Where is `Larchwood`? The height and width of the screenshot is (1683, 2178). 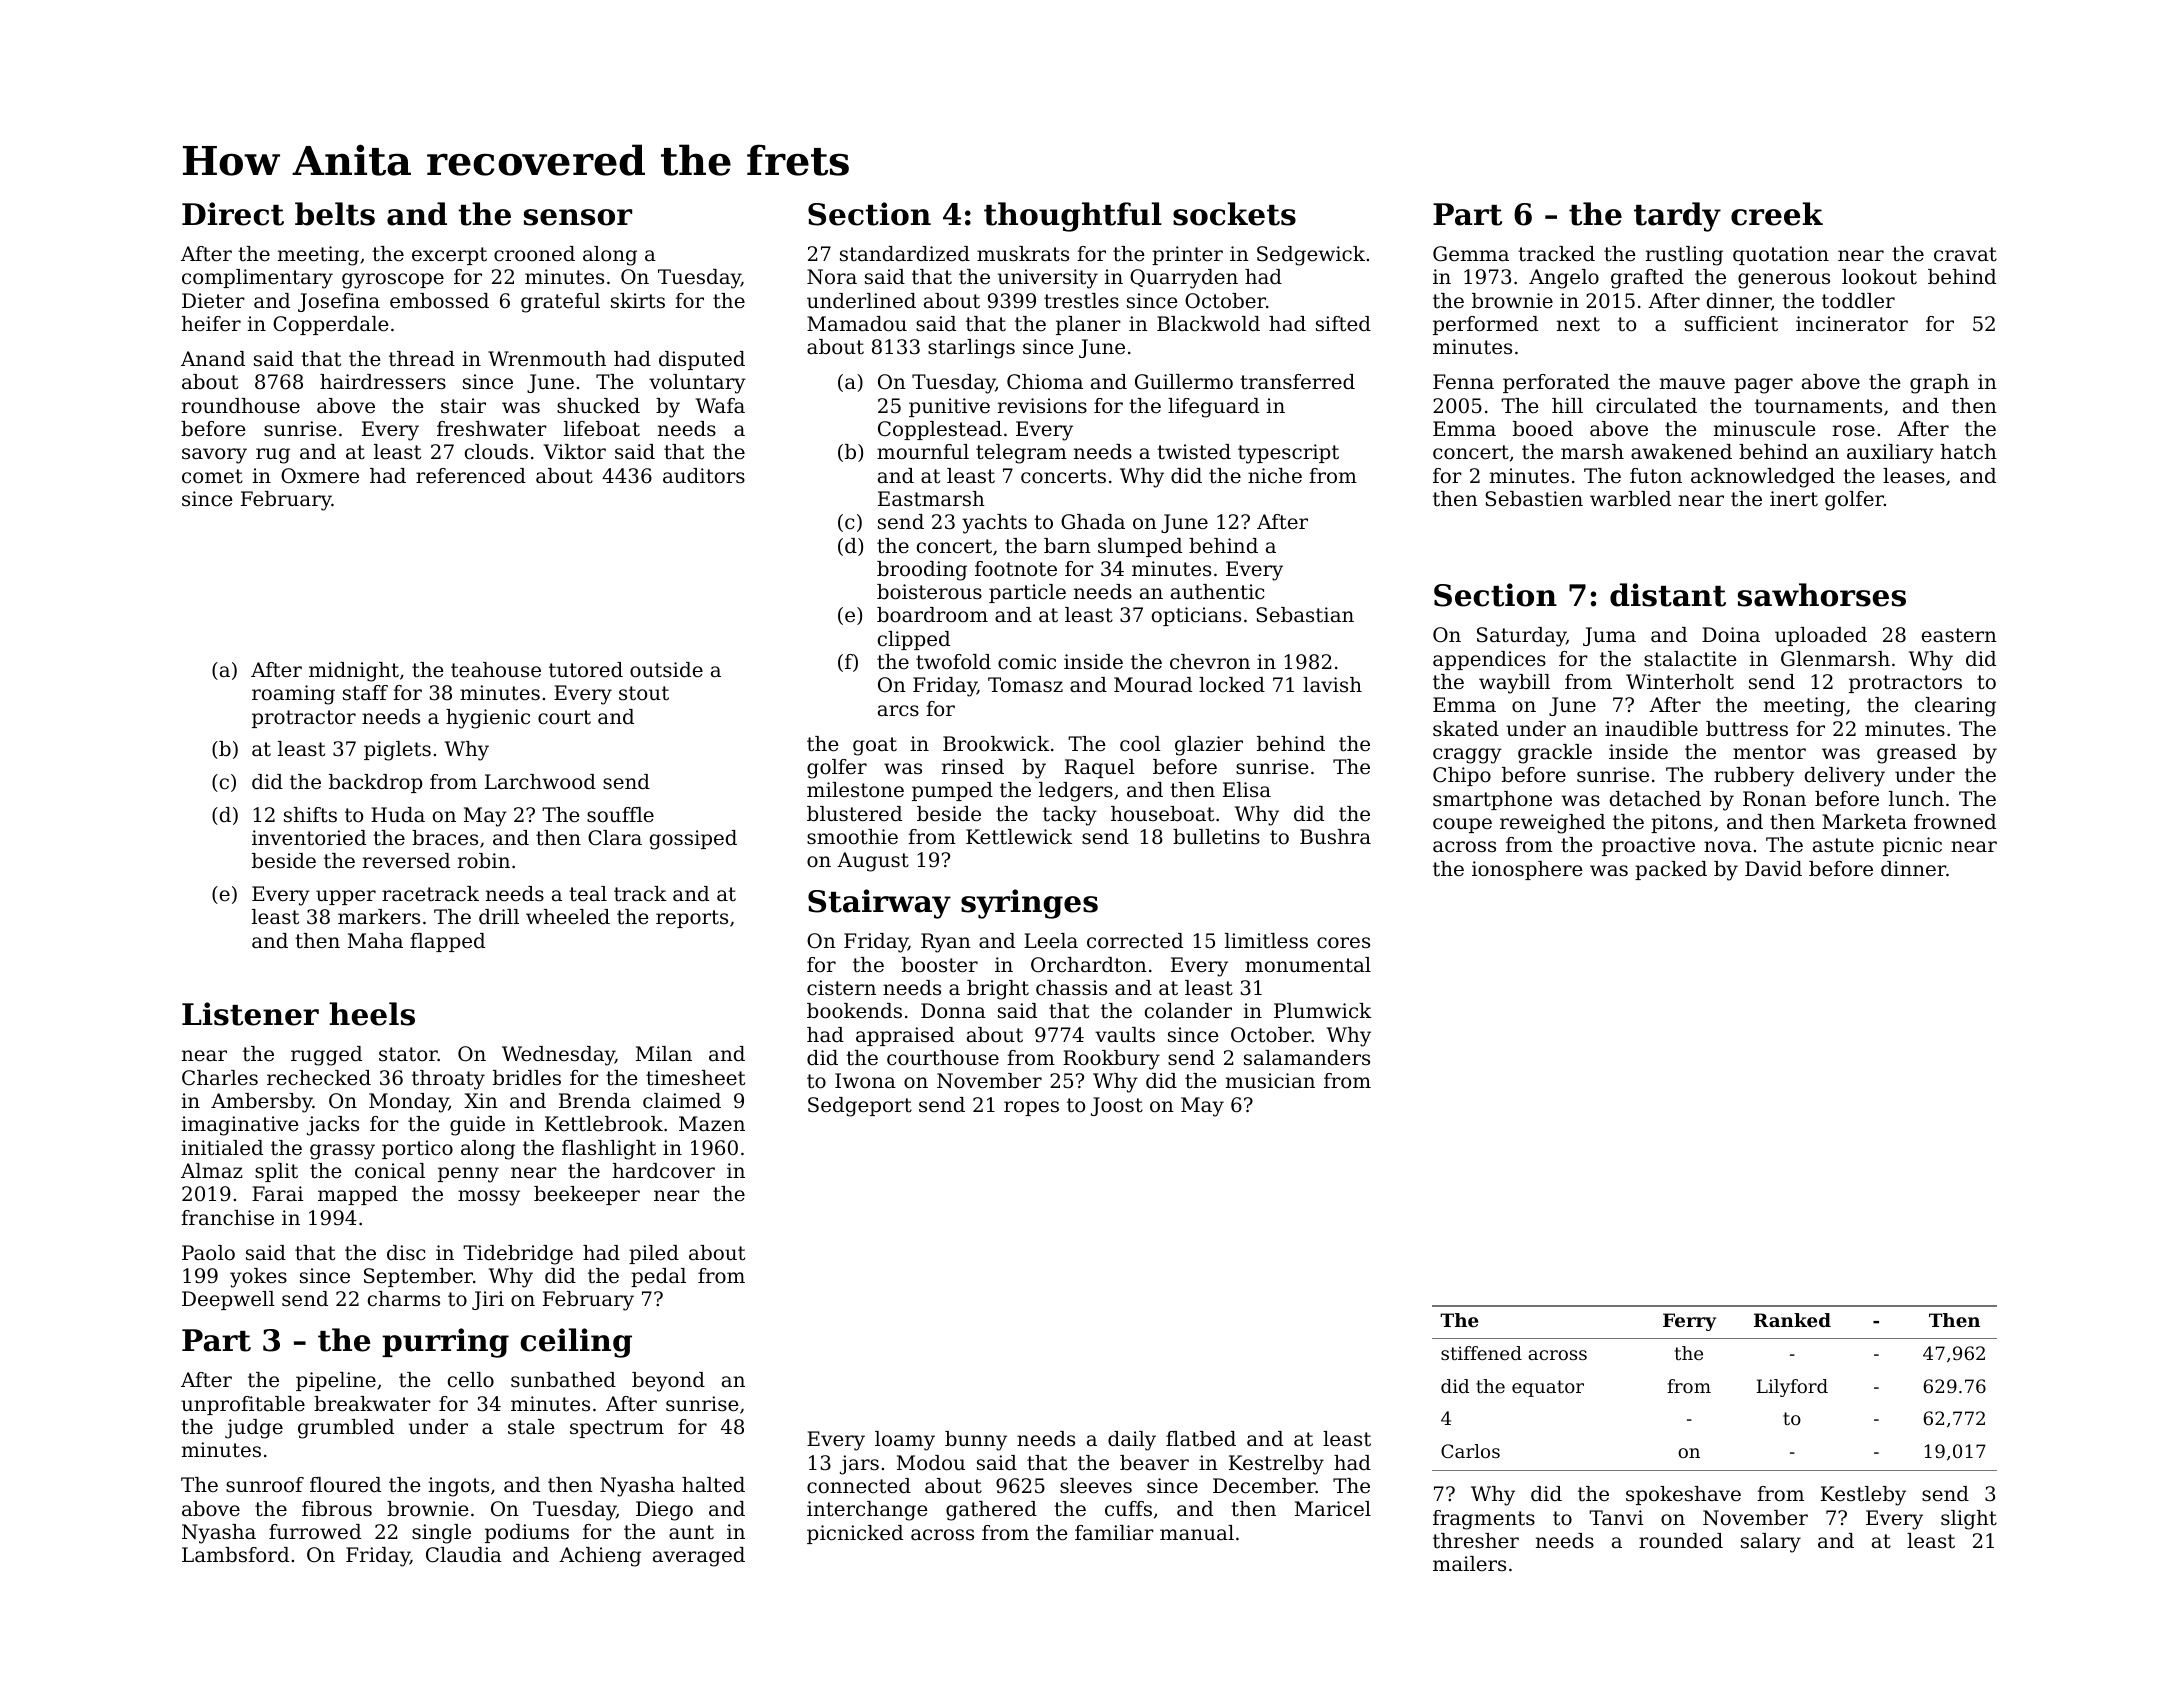 Larchwood is located at coordinates (540, 782).
